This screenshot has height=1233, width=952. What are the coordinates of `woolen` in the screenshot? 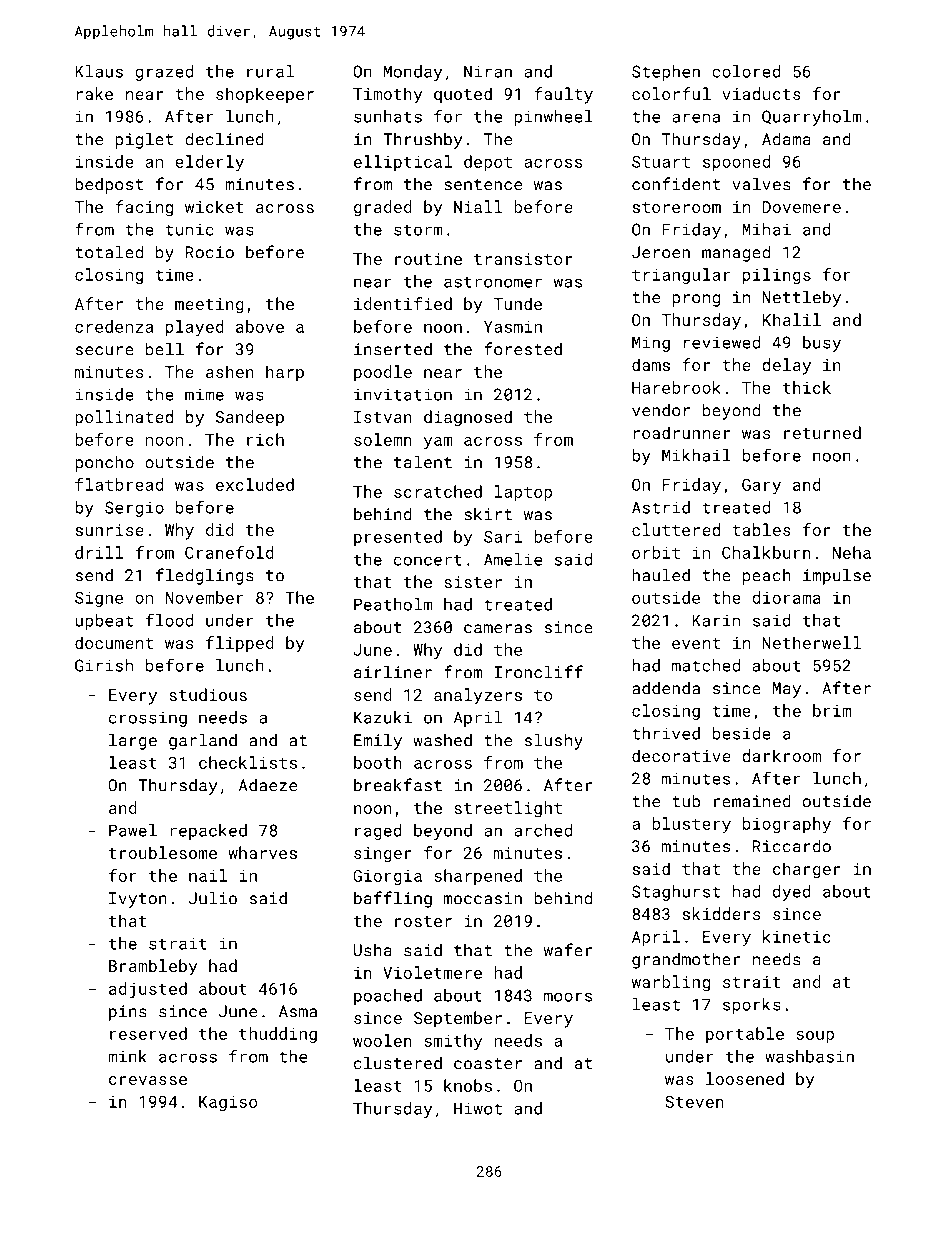 It's located at (382, 1040).
